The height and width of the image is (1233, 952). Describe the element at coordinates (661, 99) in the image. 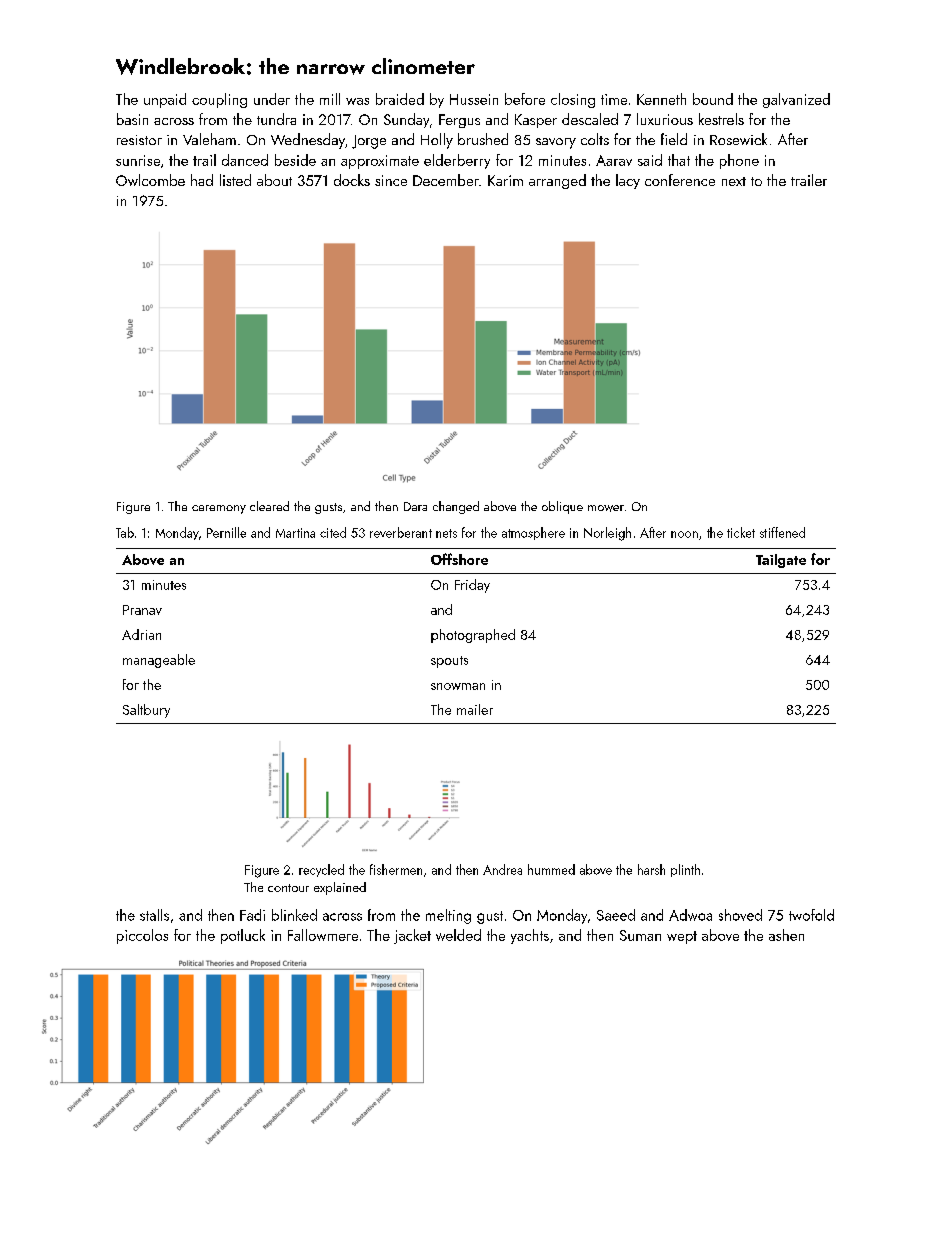

I see `Kenneth` at that location.
